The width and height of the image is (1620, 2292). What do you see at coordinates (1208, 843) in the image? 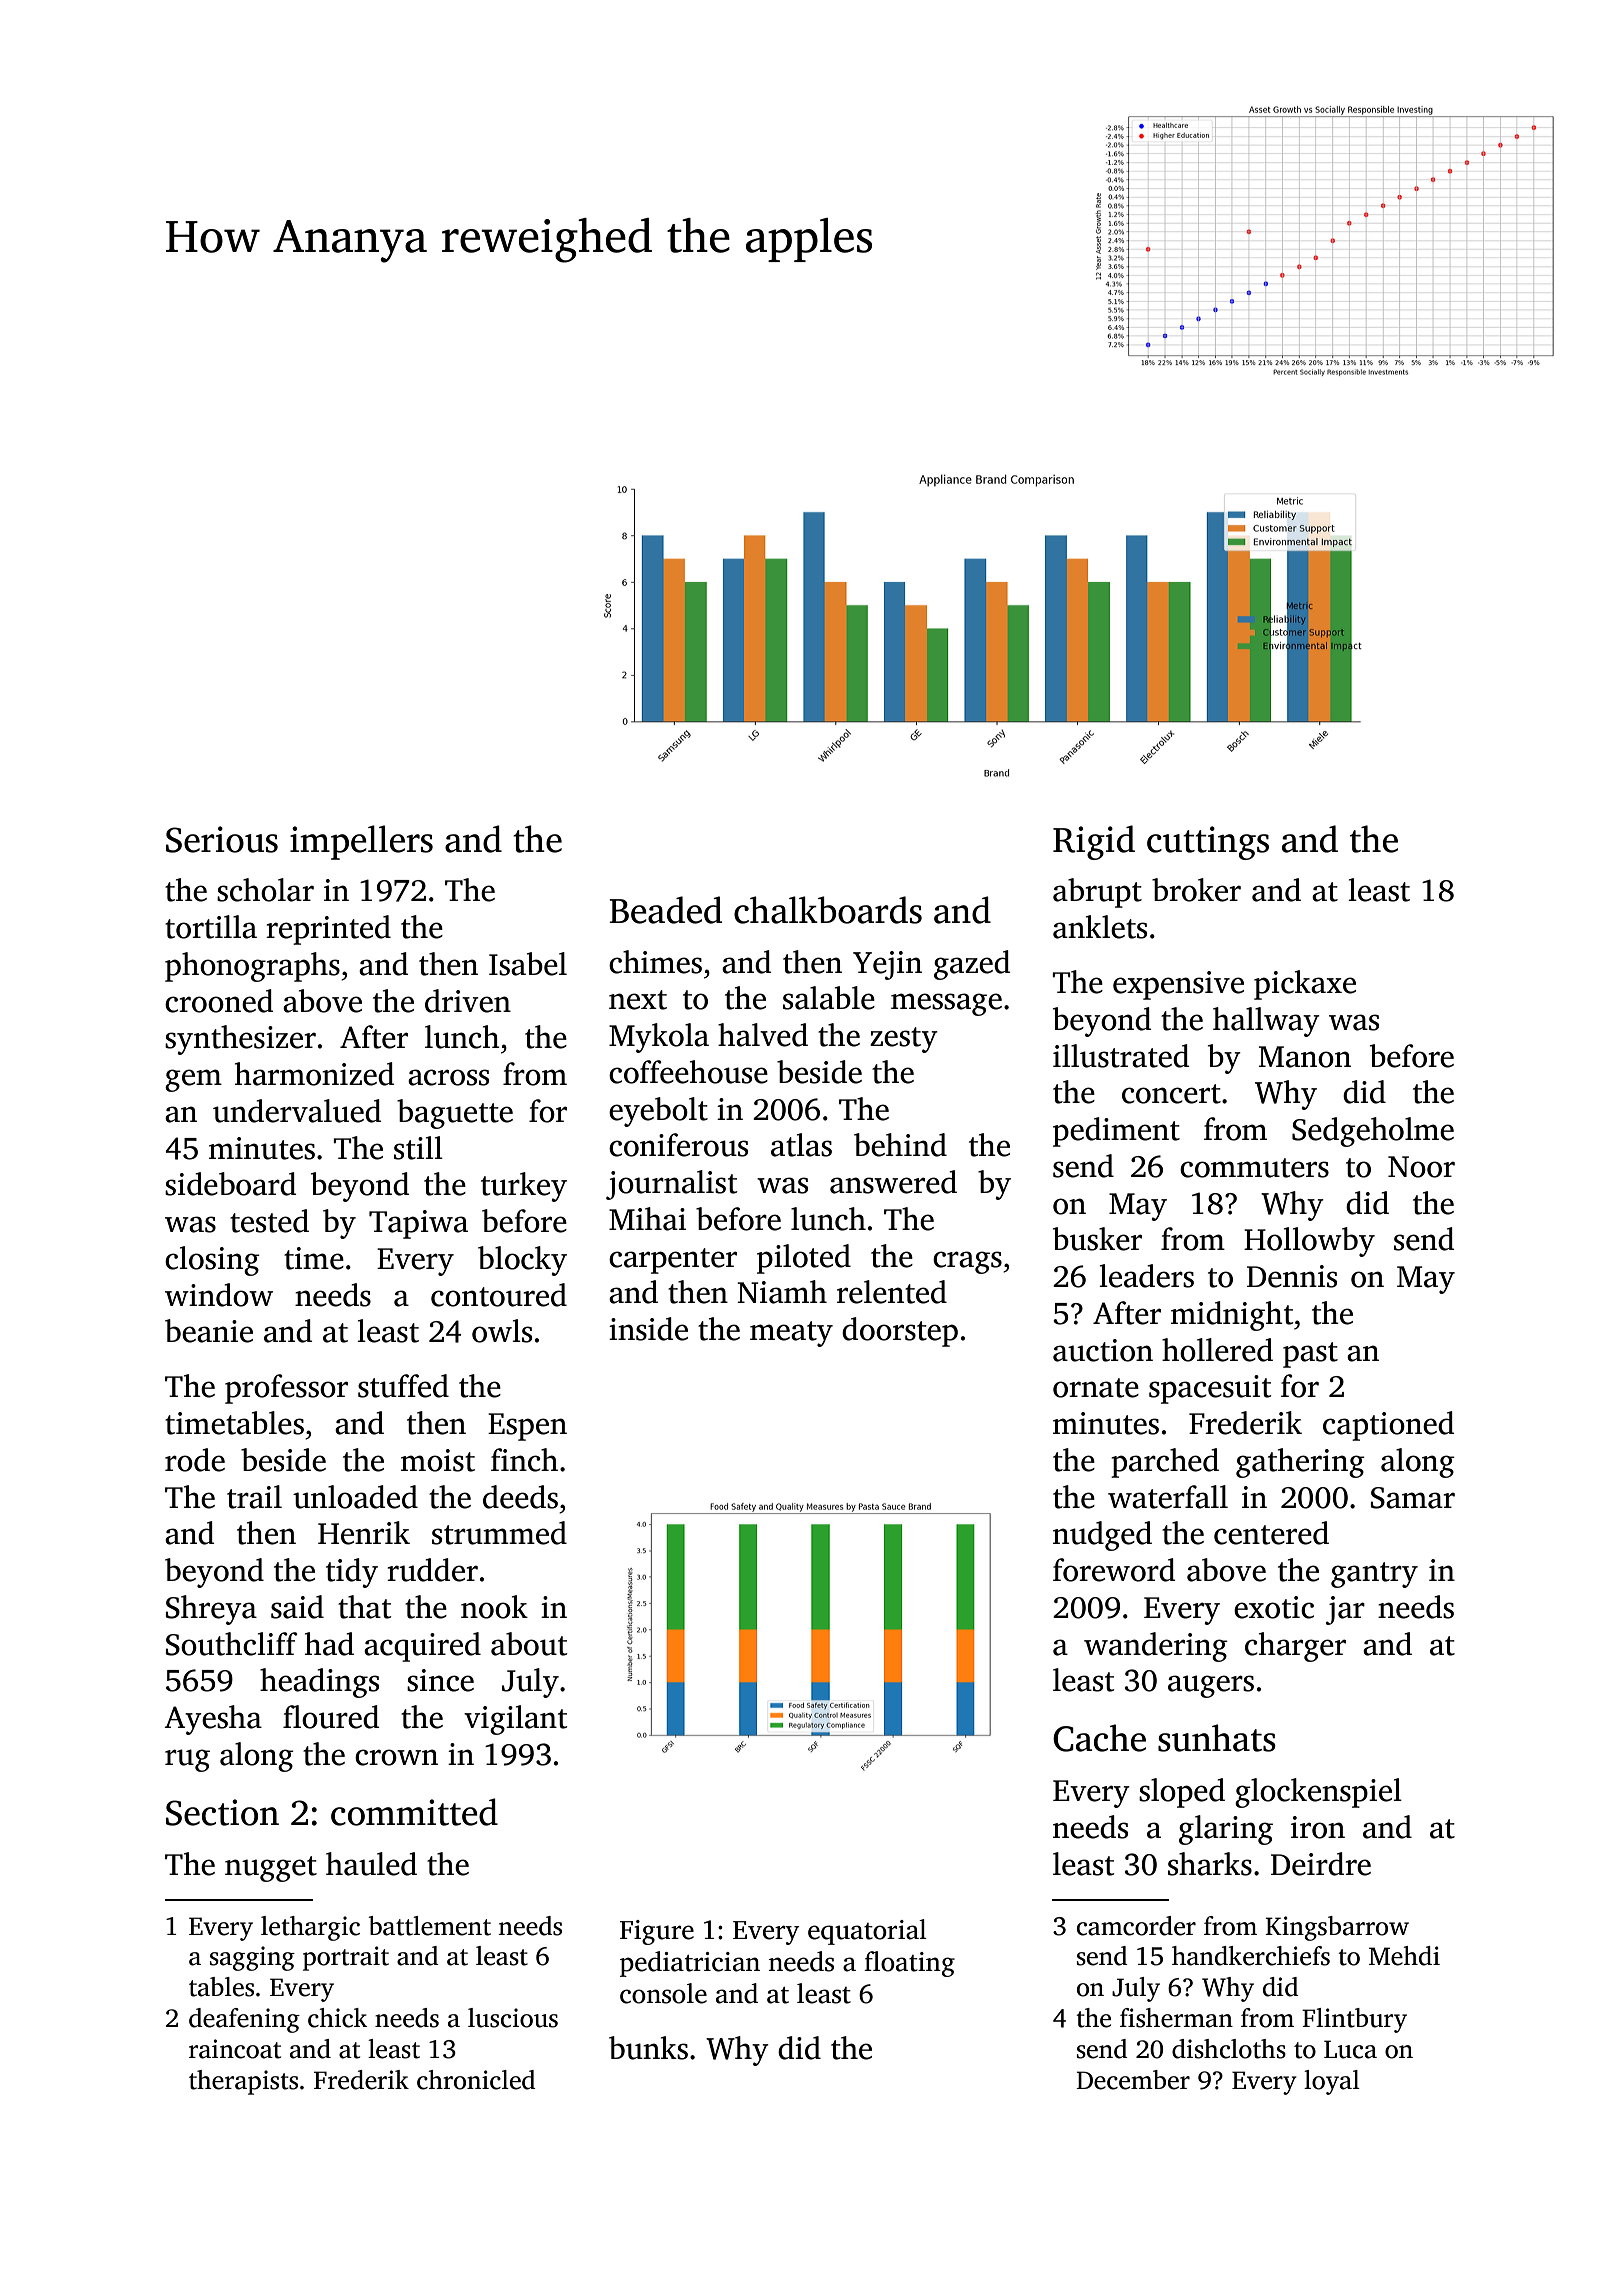
I see `cuttings` at bounding box center [1208, 843].
